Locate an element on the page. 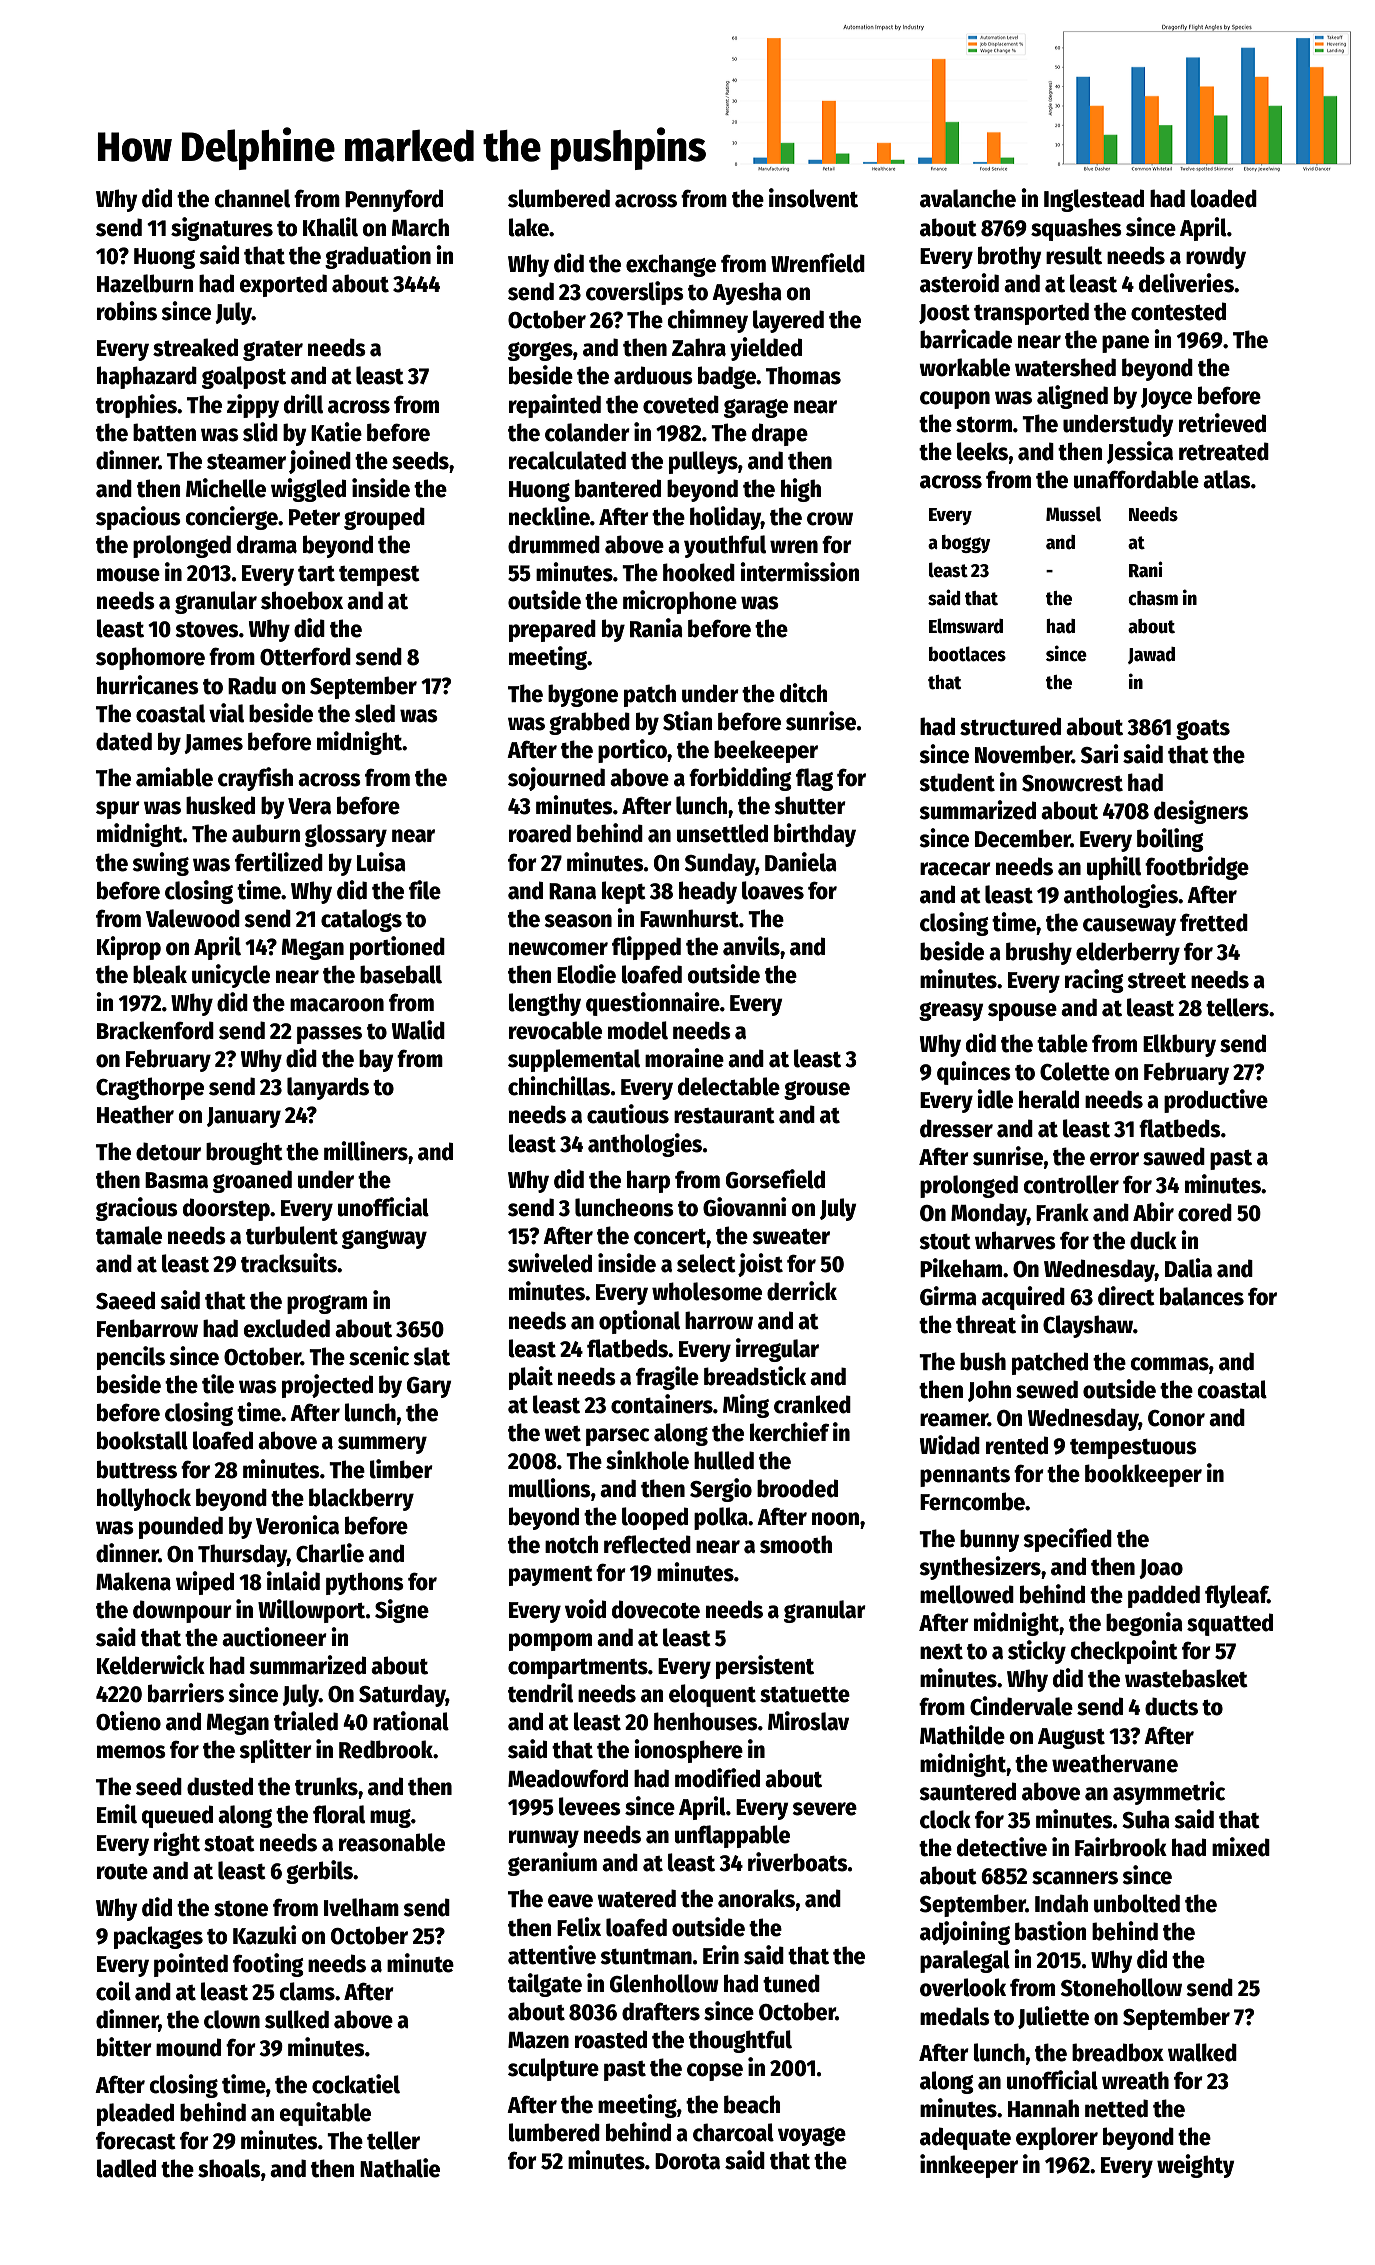 The width and height of the page is (1375, 2265). excluded is located at coordinates (287, 1328).
